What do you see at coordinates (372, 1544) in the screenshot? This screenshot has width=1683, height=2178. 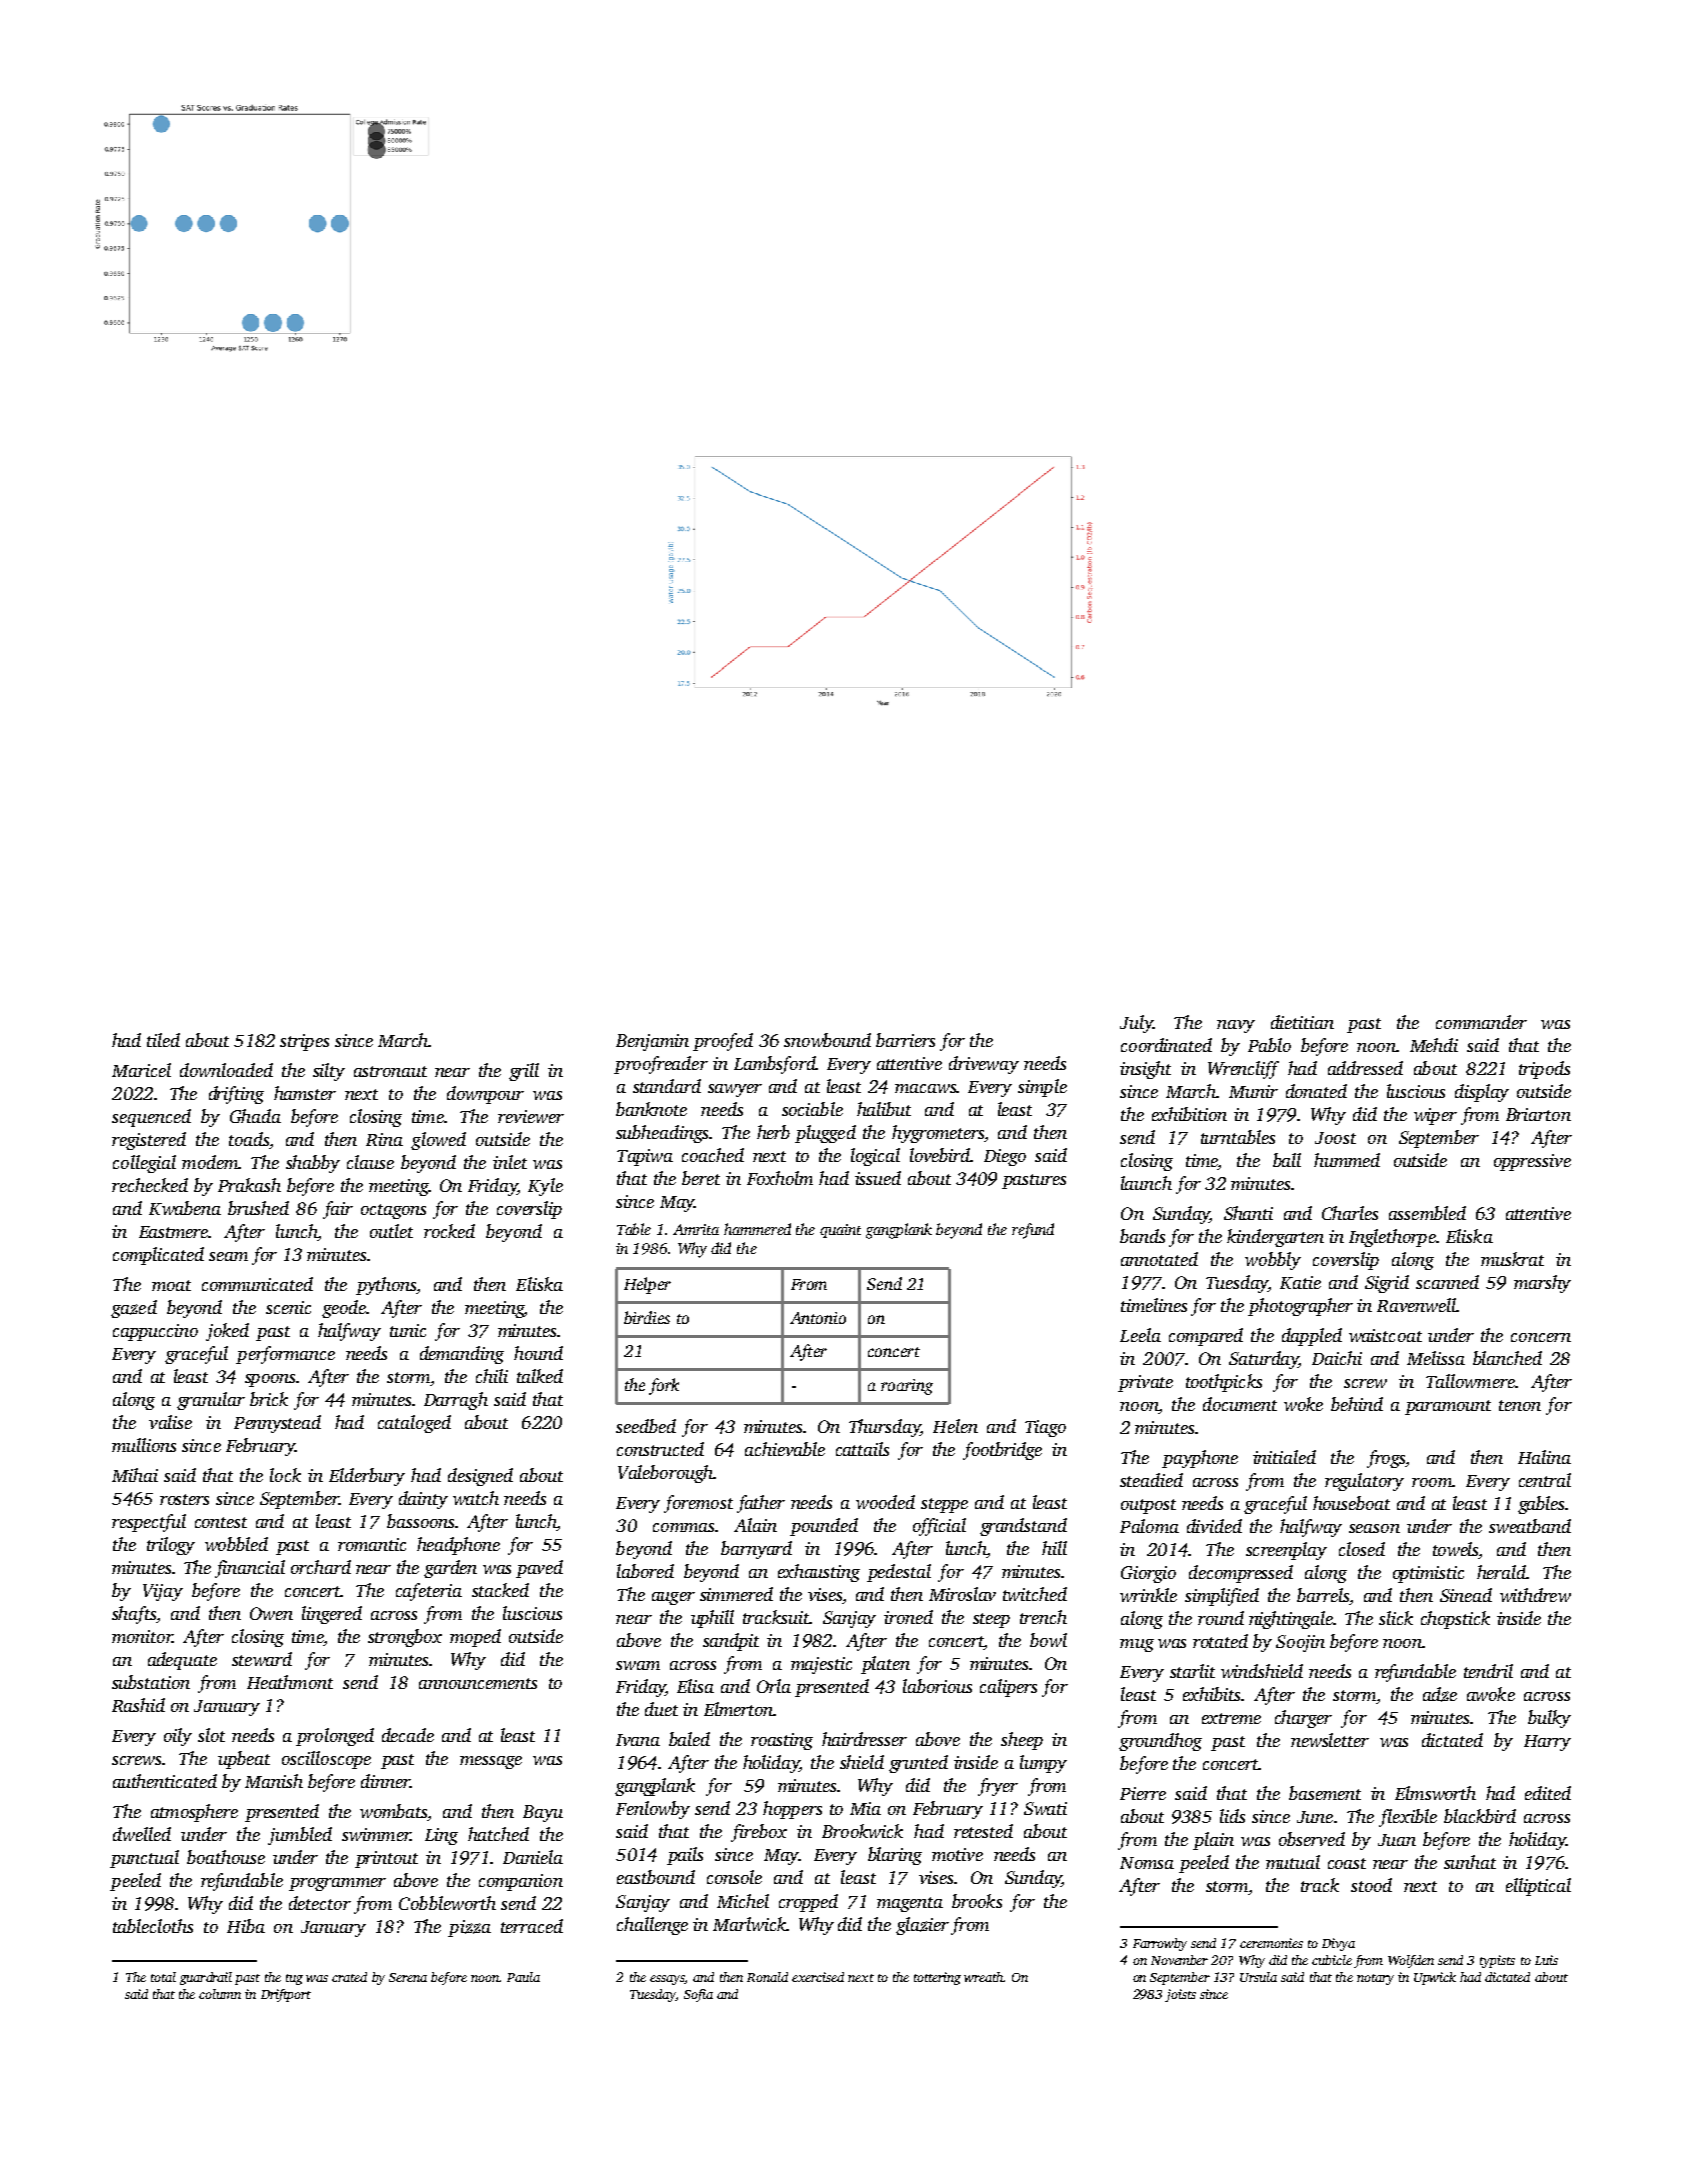 I see `romantic` at bounding box center [372, 1544].
